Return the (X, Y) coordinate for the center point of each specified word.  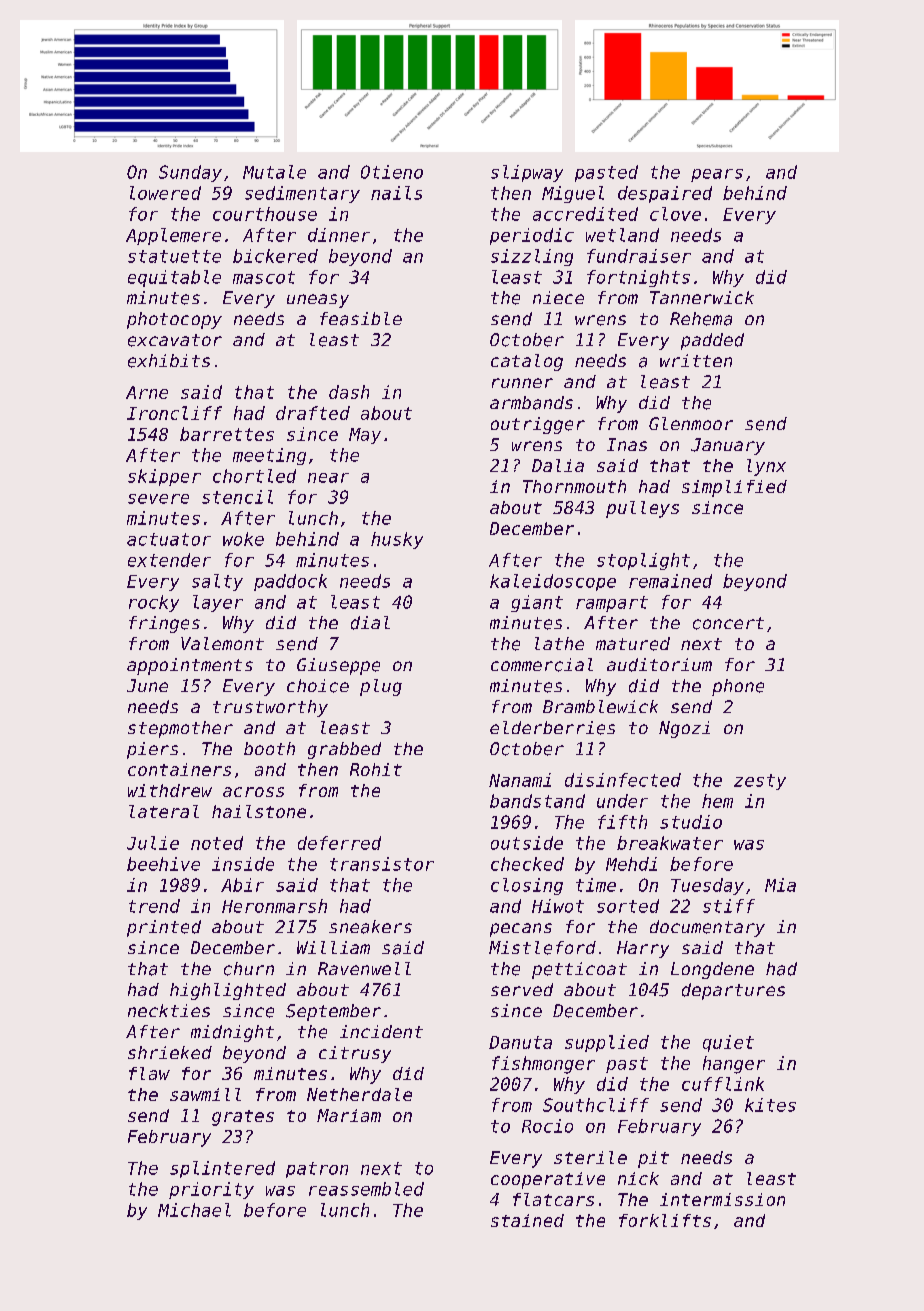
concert (728, 623)
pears (717, 175)
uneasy (318, 301)
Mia (780, 885)
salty (217, 582)
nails (396, 193)
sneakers (370, 927)
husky (397, 540)
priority (211, 1190)
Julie (153, 843)
